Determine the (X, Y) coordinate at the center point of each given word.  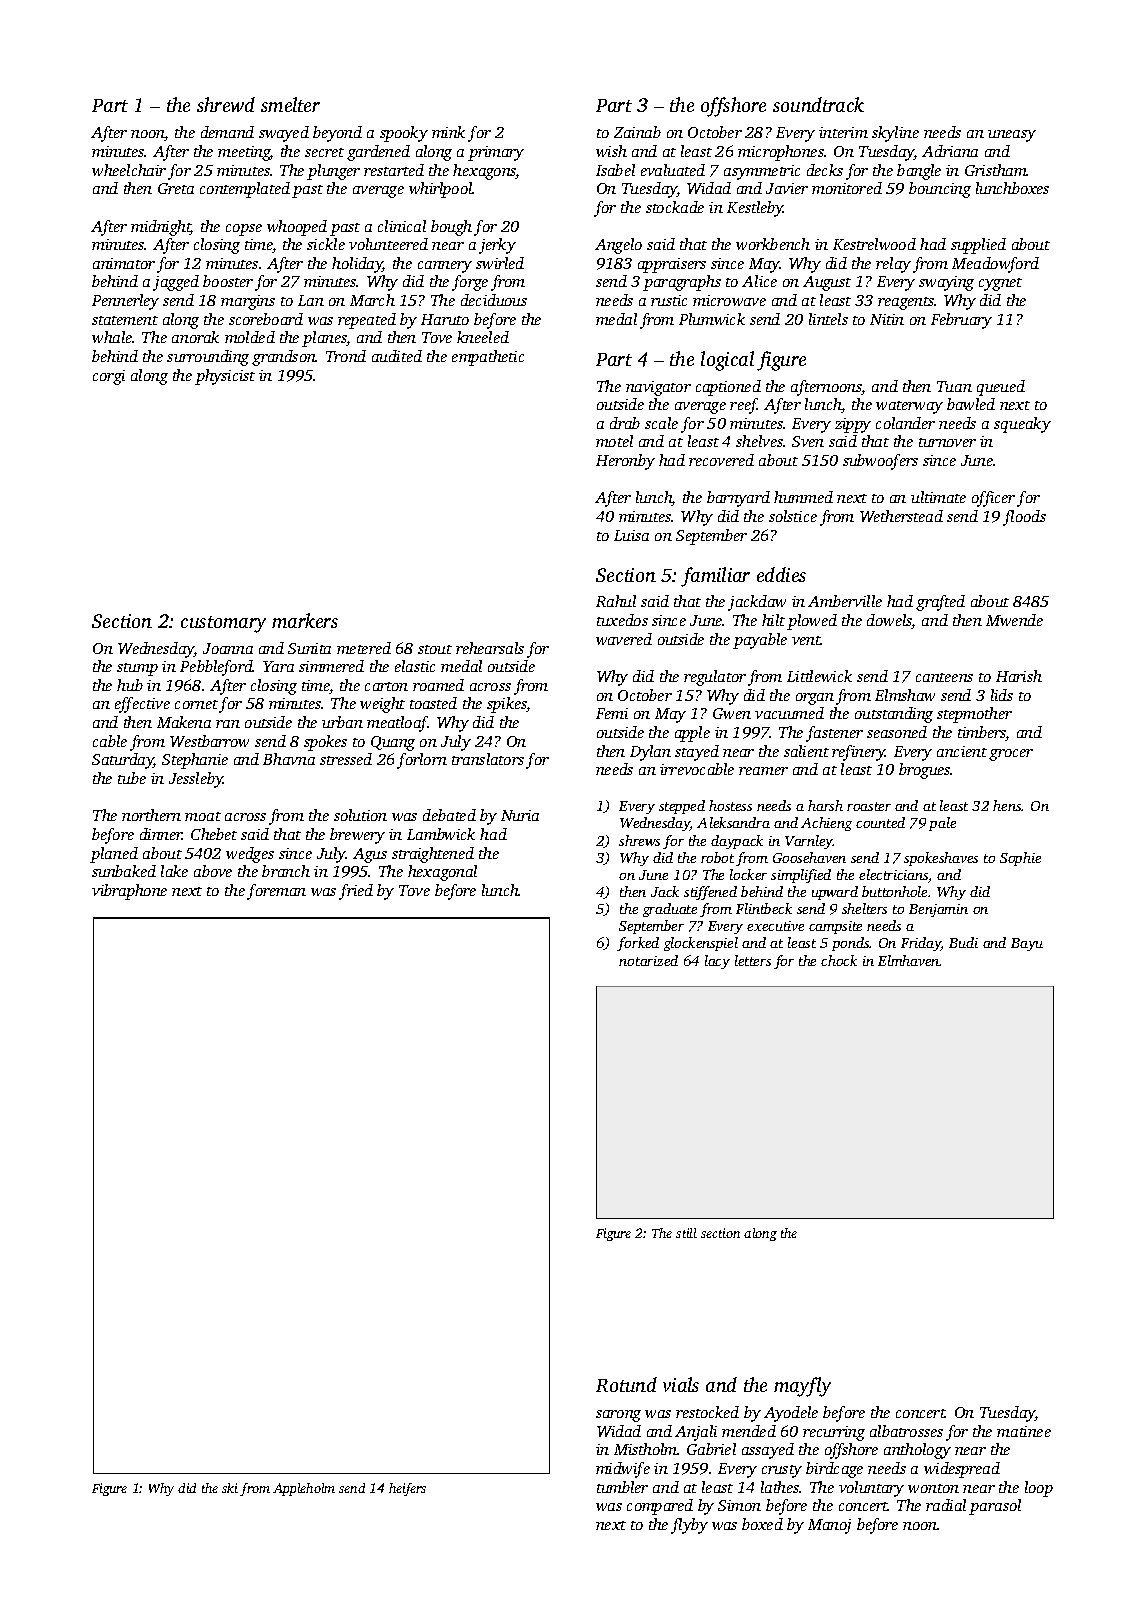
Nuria (520, 815)
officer (993, 499)
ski (230, 1488)
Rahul (616, 601)
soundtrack (818, 104)
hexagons (484, 172)
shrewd (226, 104)
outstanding (894, 715)
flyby (689, 1526)
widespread (962, 1470)
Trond (346, 356)
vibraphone (129, 892)
